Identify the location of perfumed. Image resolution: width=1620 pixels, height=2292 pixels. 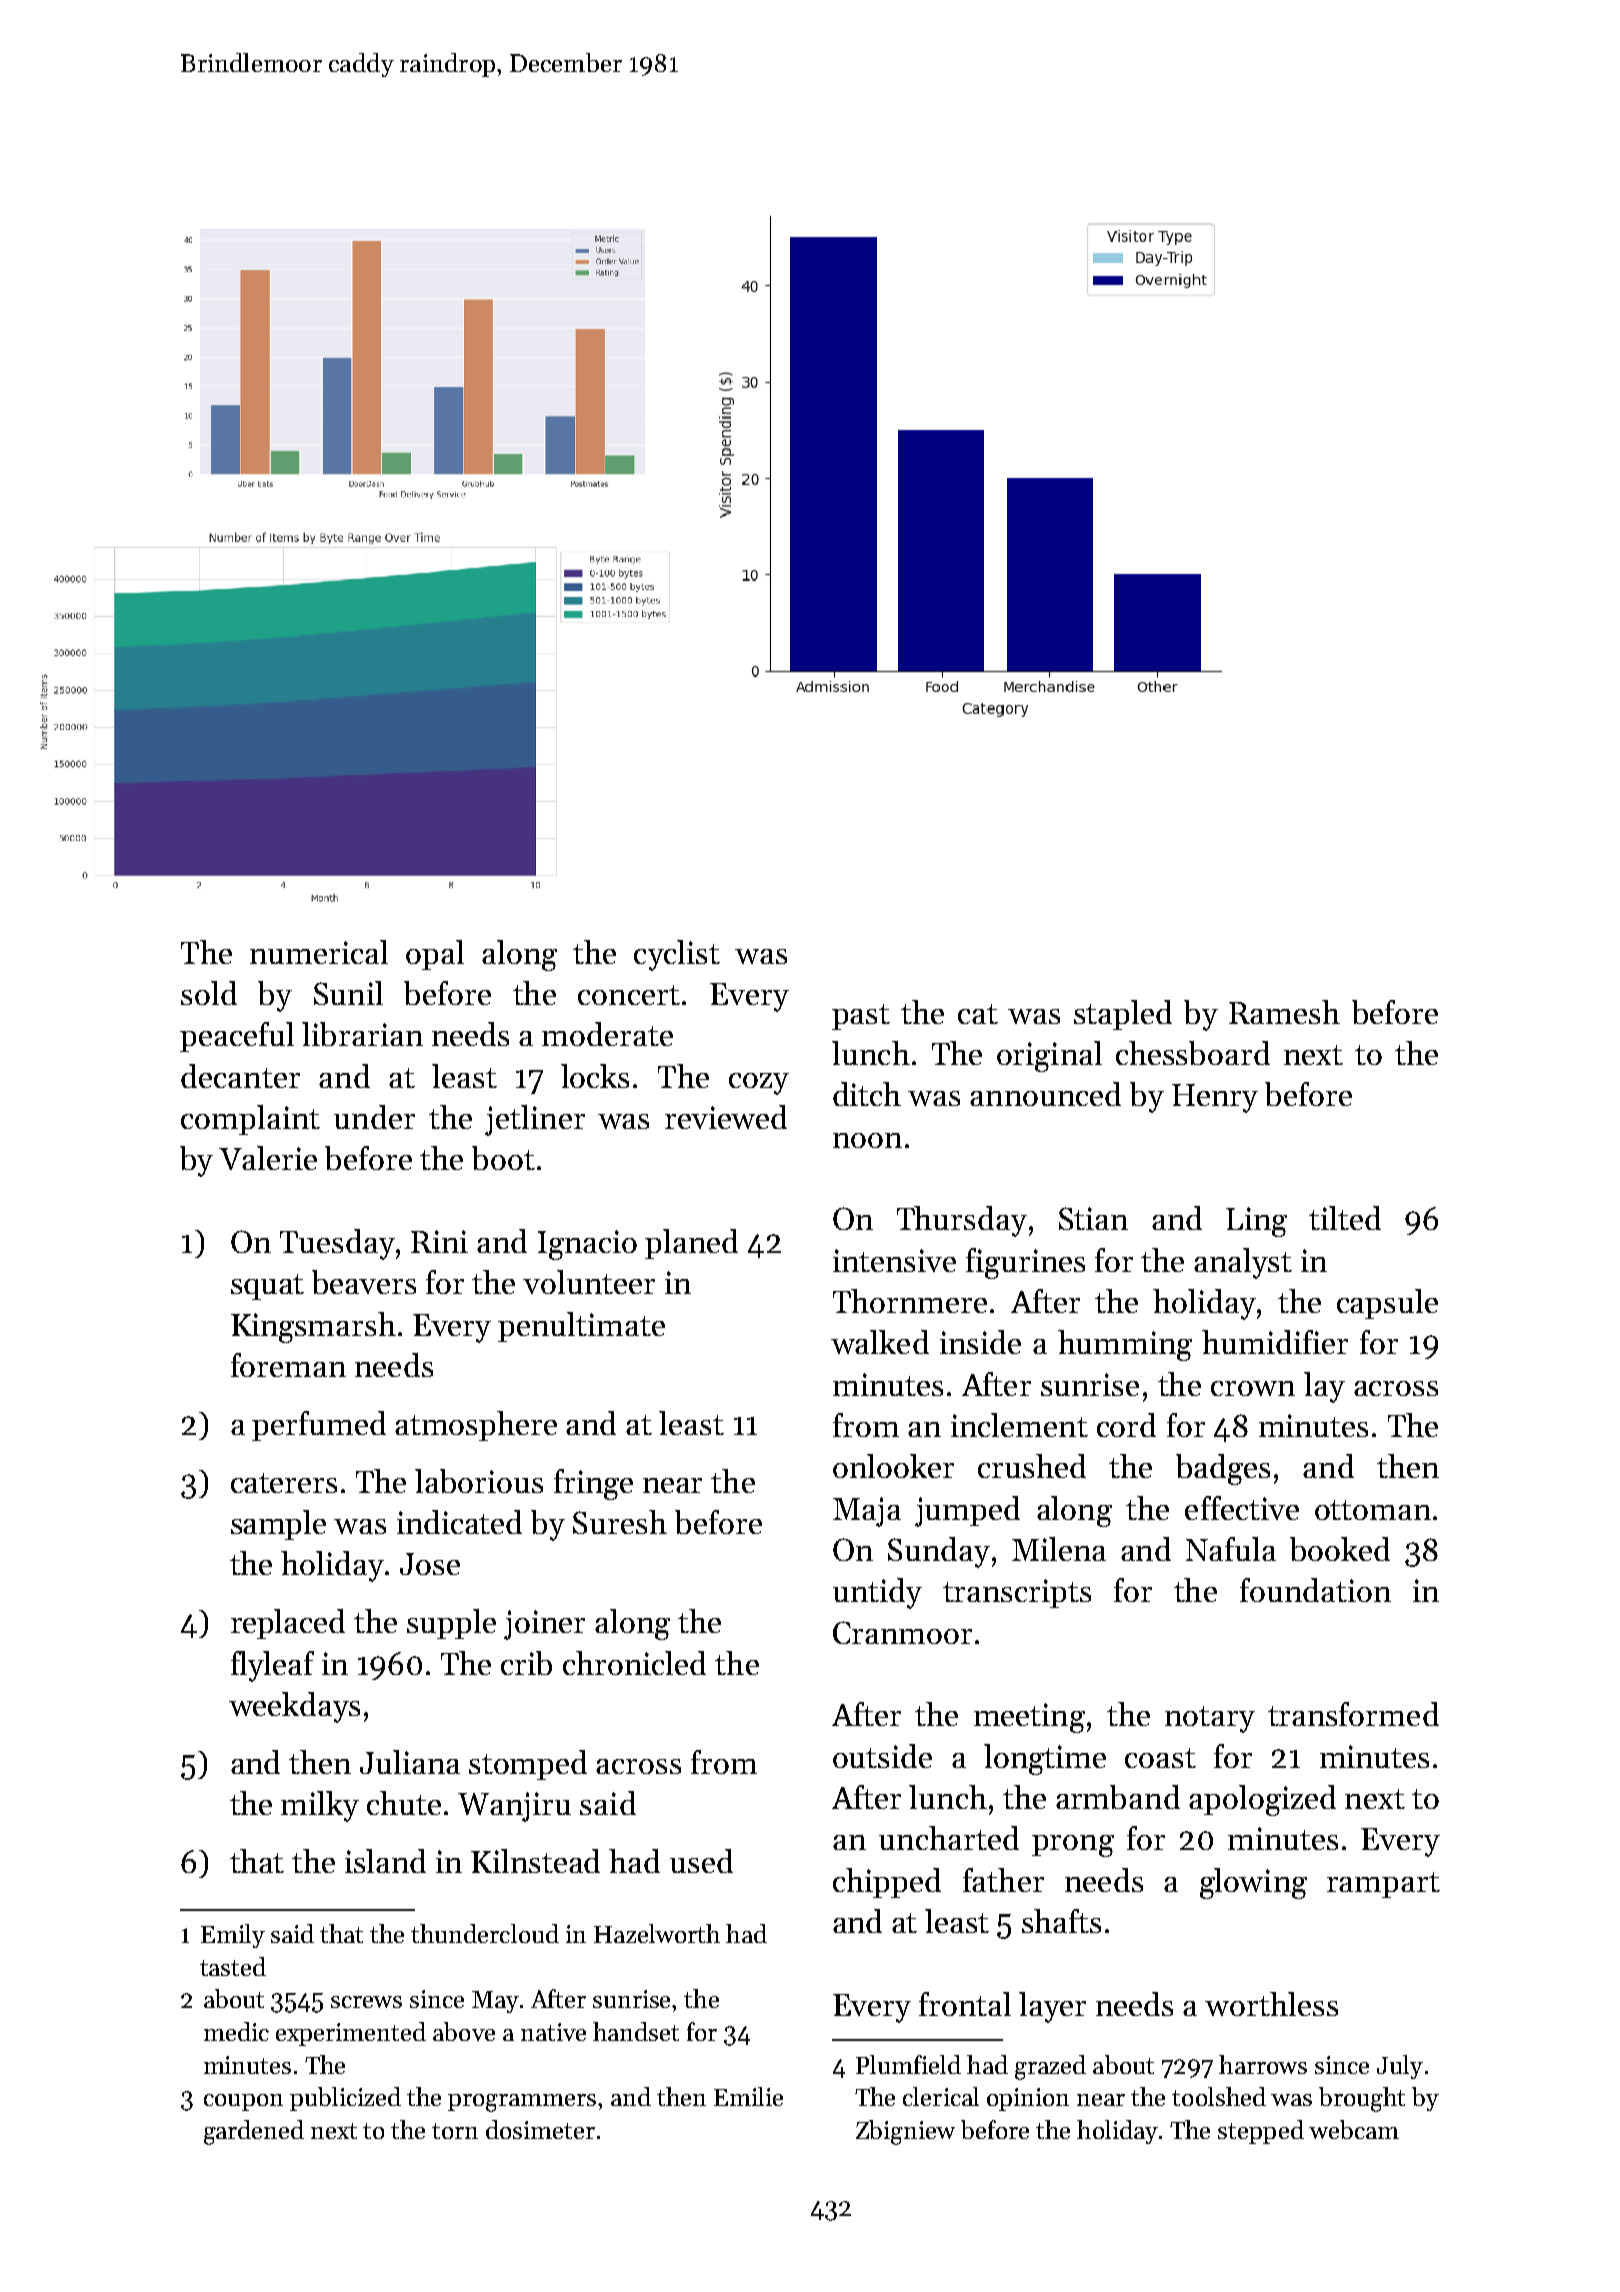
(319, 1426).
